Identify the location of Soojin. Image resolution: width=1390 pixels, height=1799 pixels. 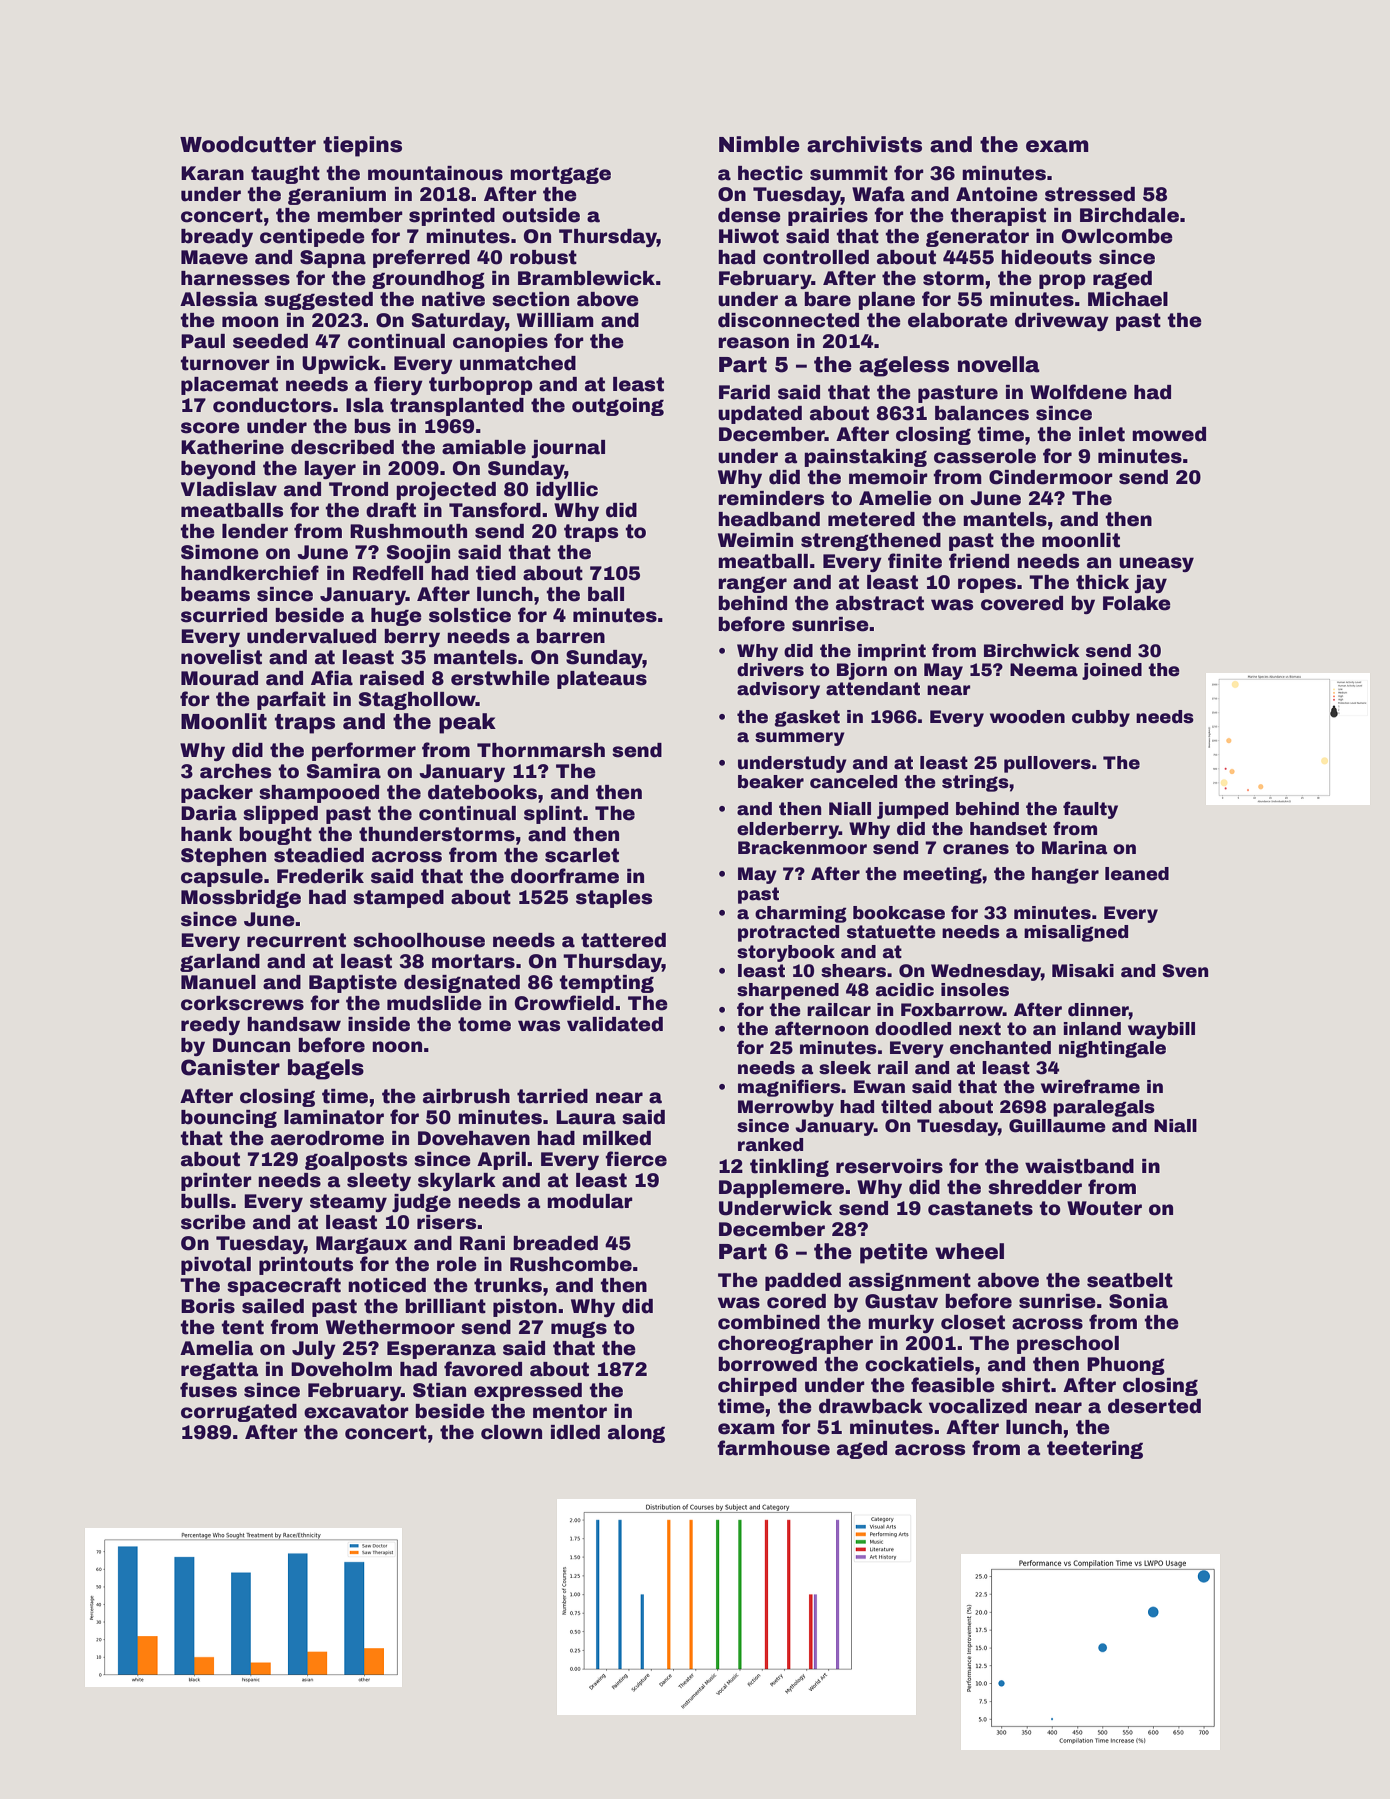
(418, 554).
